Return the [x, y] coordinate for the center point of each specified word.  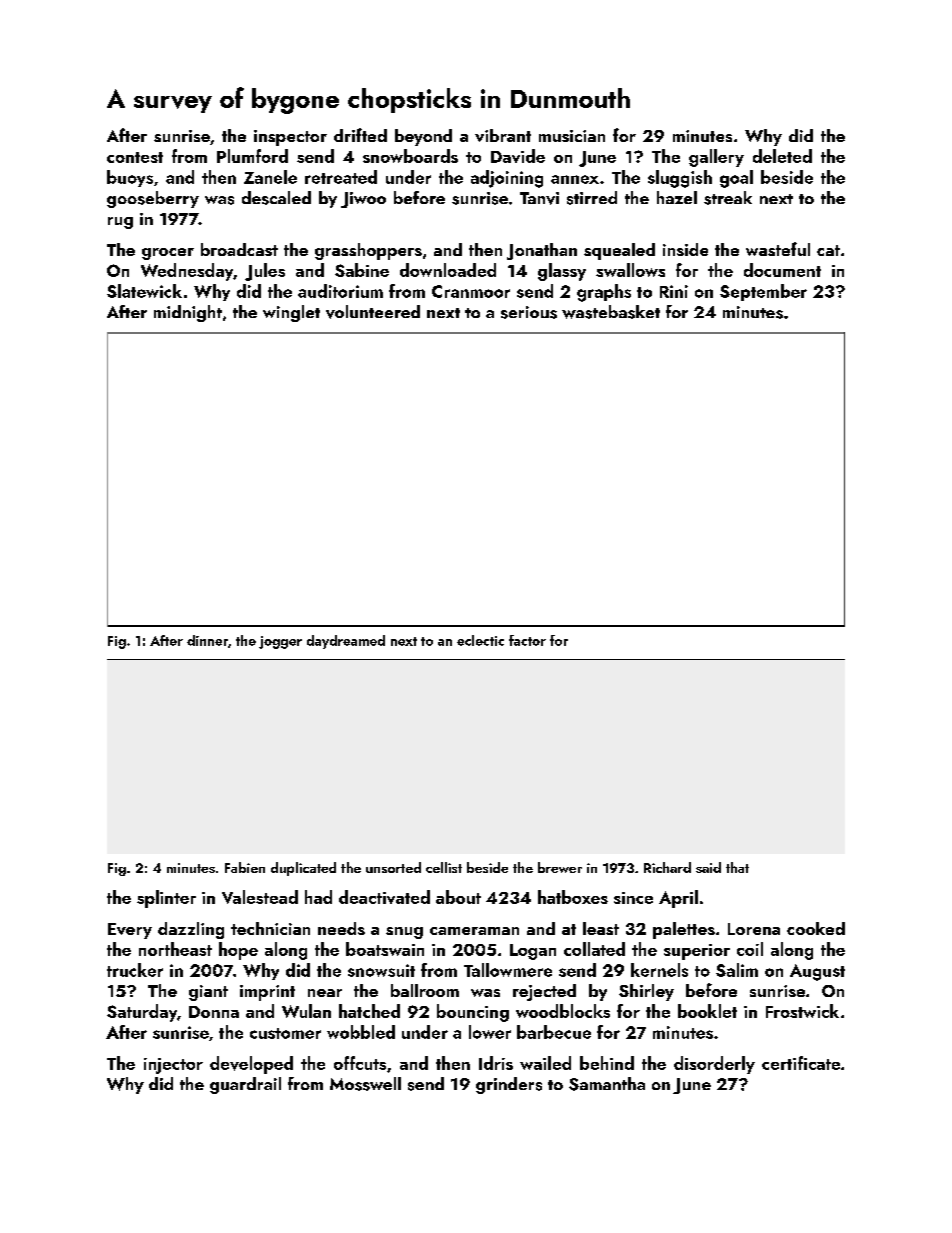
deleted [782, 156]
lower [490, 1032]
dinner [207, 640]
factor [527, 640]
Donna [214, 1012]
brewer [560, 867]
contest [135, 157]
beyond [423, 137]
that [737, 867]
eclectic [480, 640]
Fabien [245, 867]
